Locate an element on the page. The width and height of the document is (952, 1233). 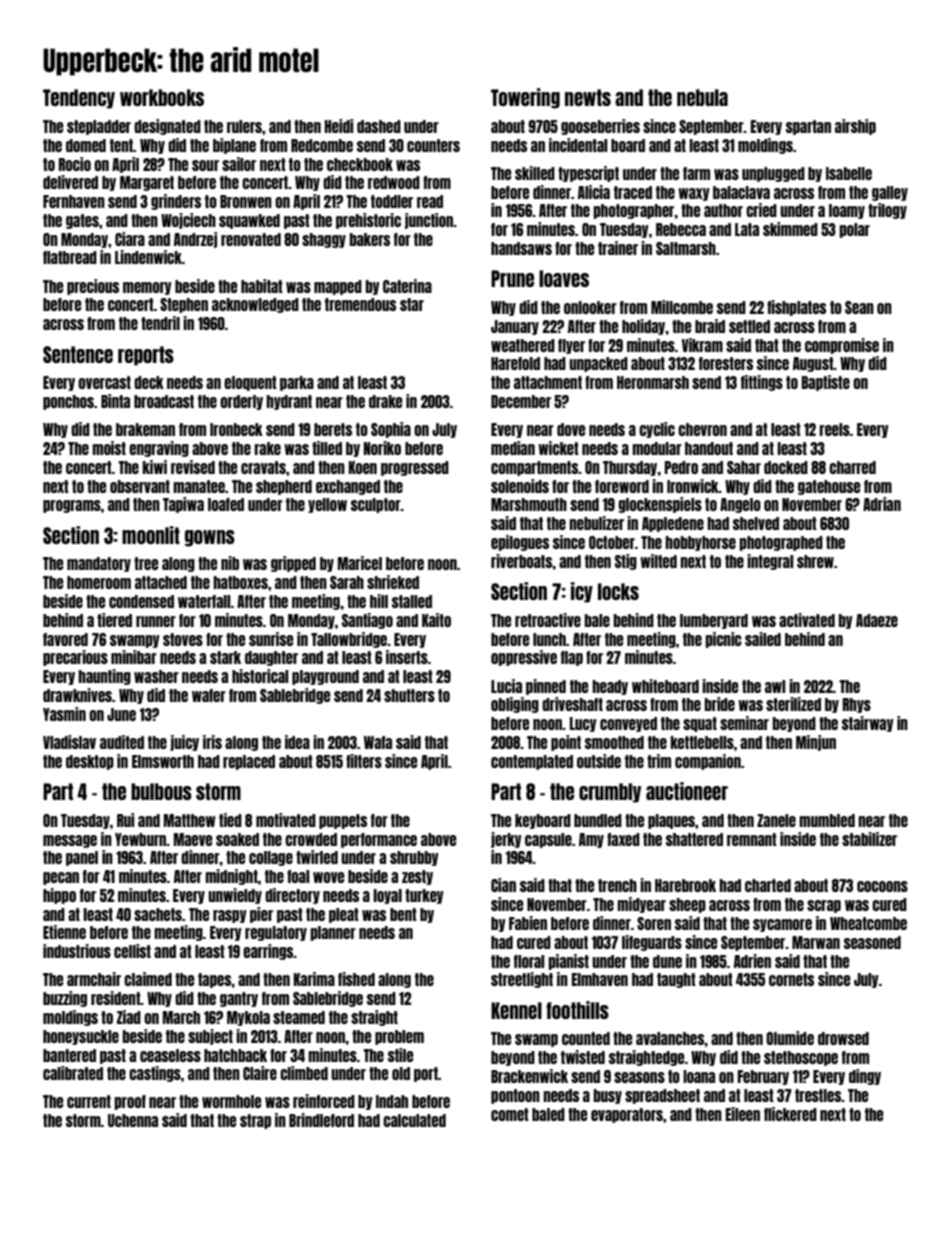
buzzing is located at coordinates (65, 999).
